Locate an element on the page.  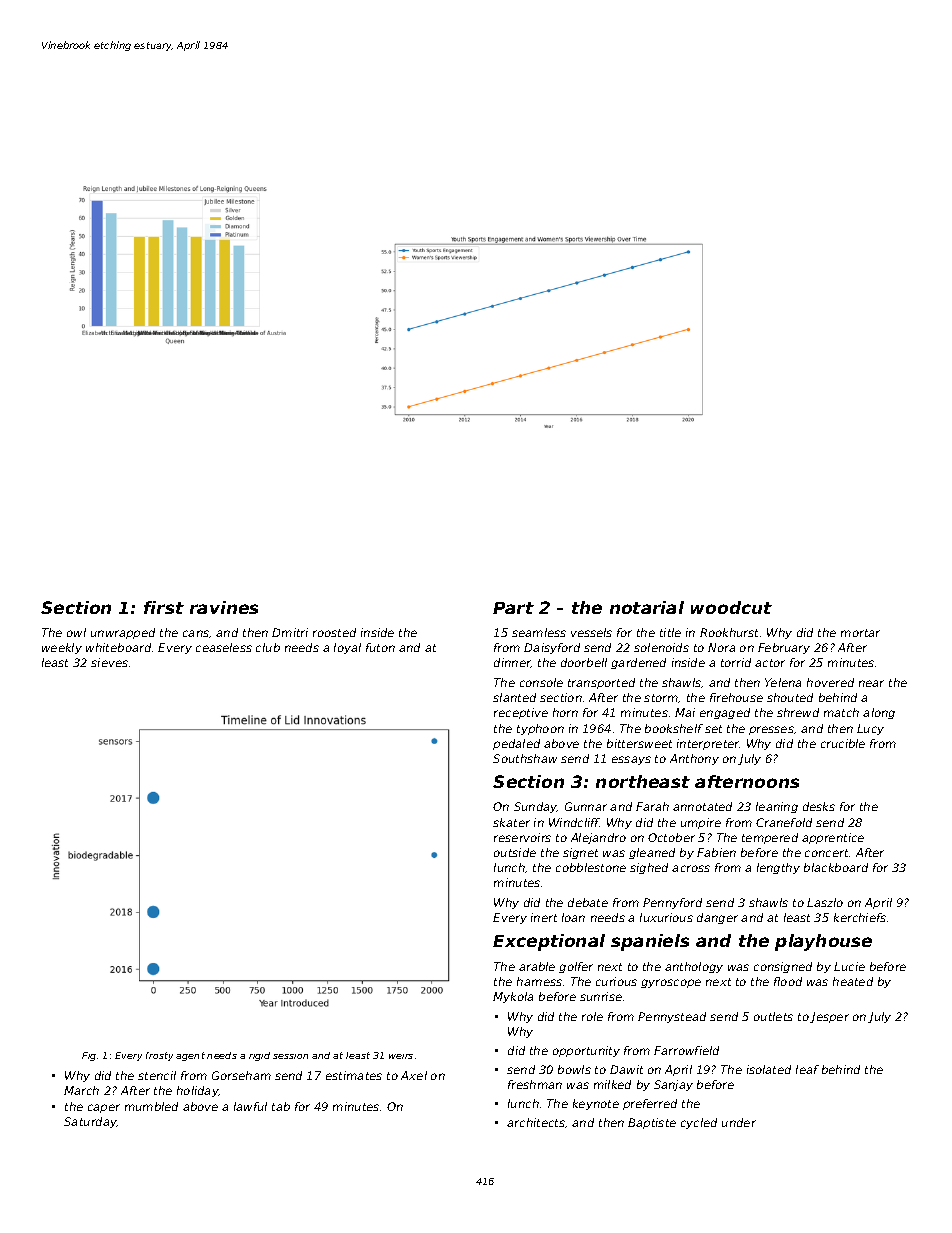
Part is located at coordinates (513, 608).
